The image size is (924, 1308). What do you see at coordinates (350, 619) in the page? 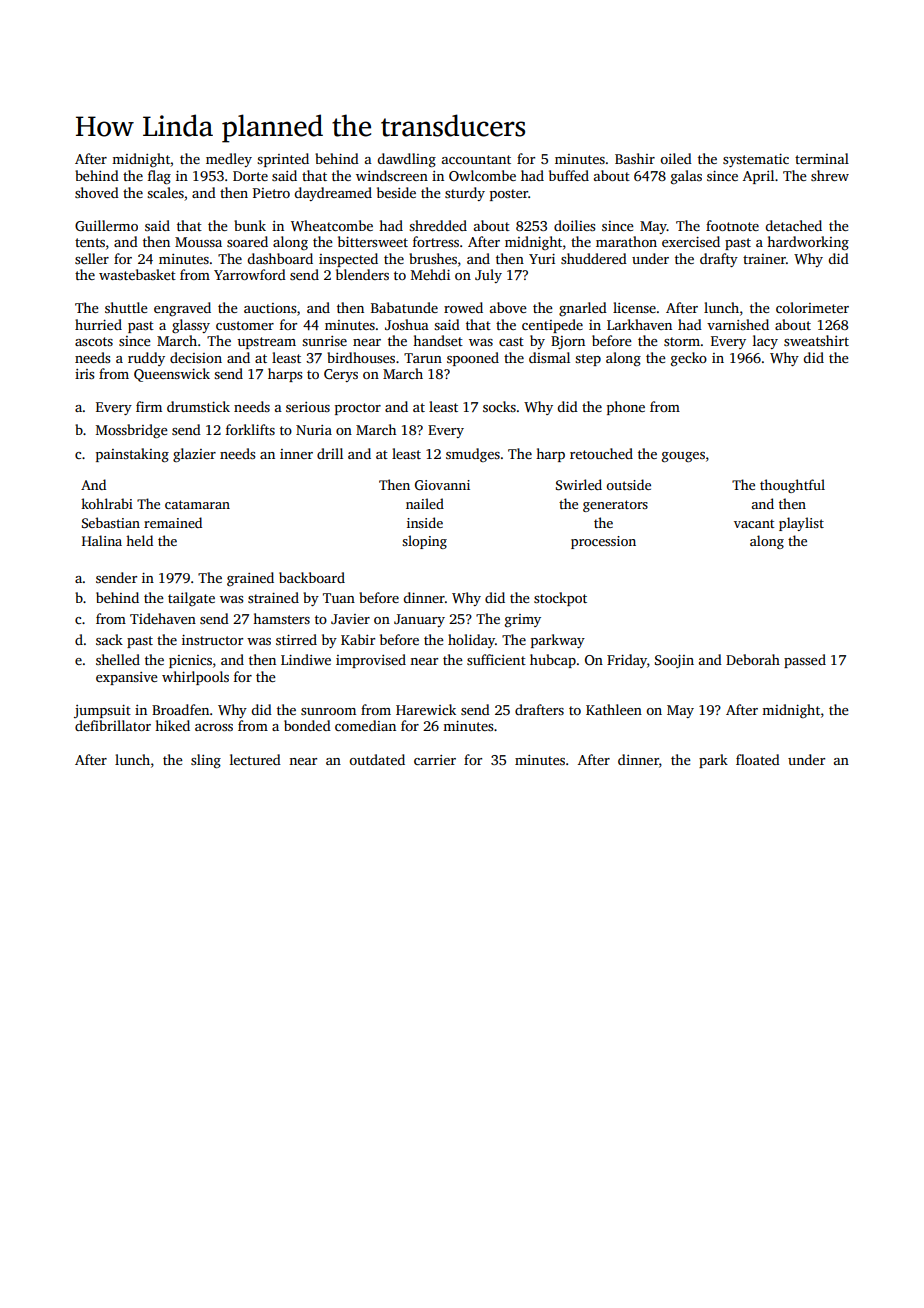
I see `Javier` at bounding box center [350, 619].
